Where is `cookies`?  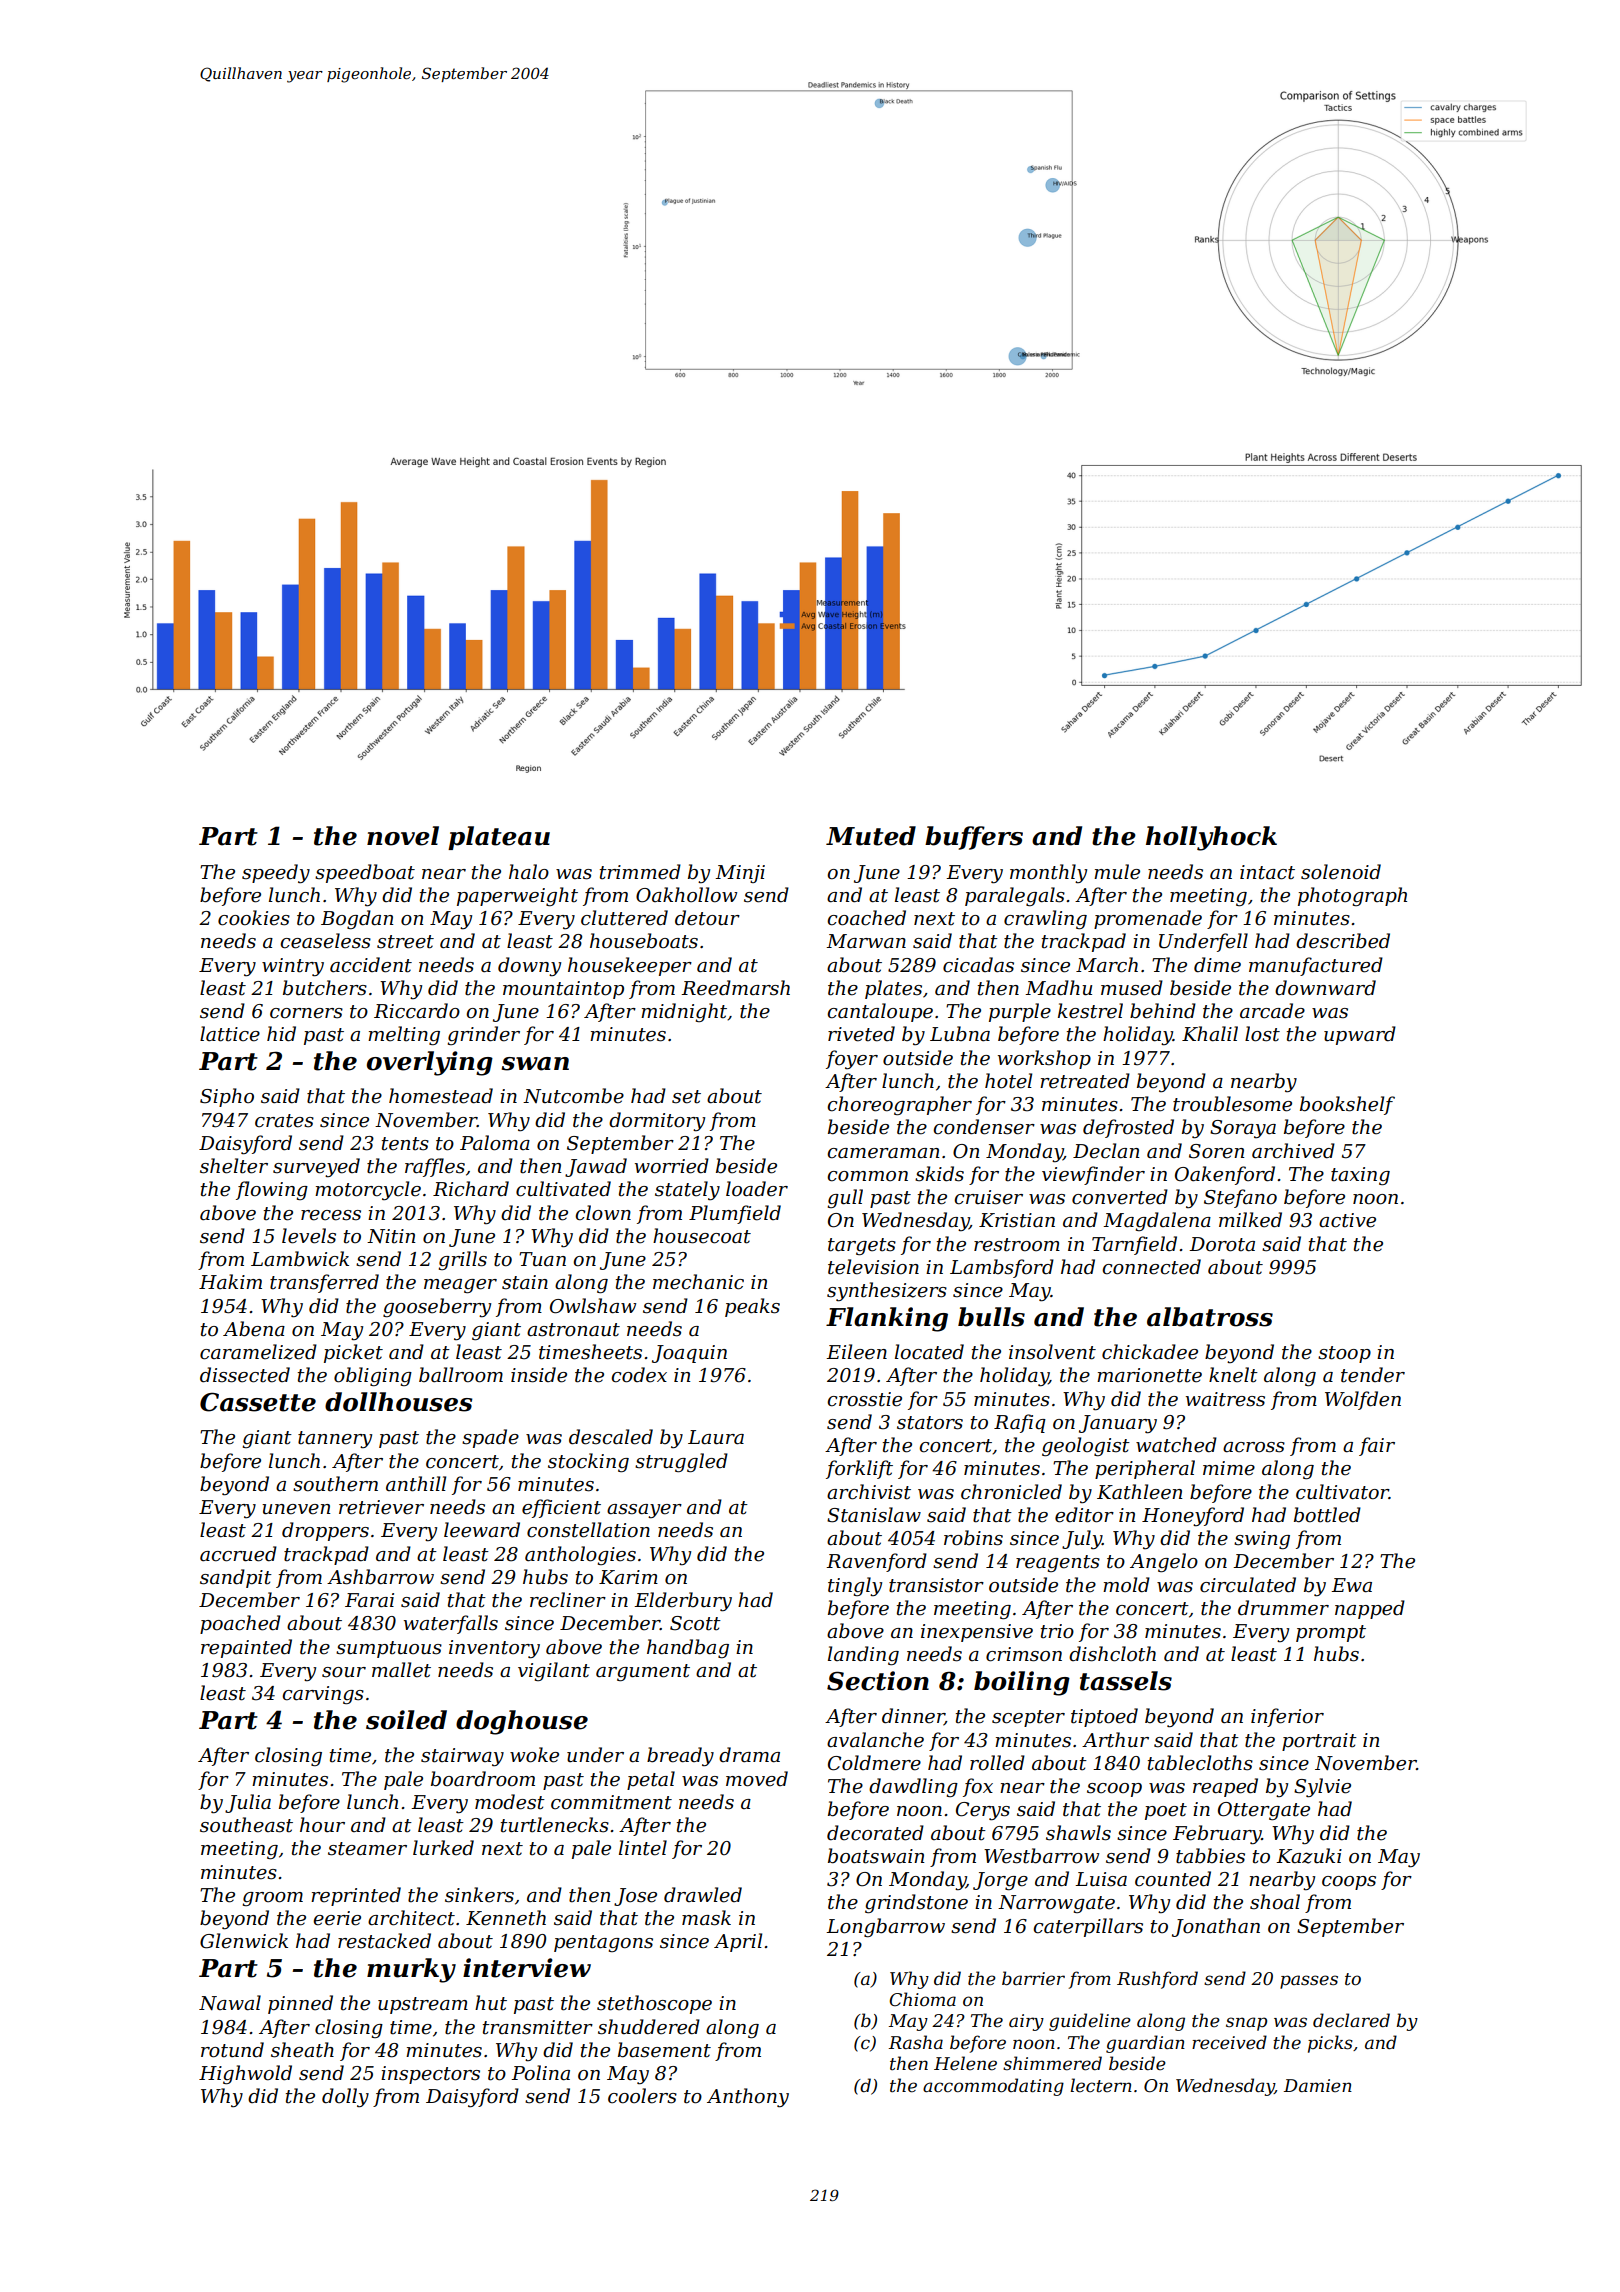
cookies is located at coordinates (254, 918).
